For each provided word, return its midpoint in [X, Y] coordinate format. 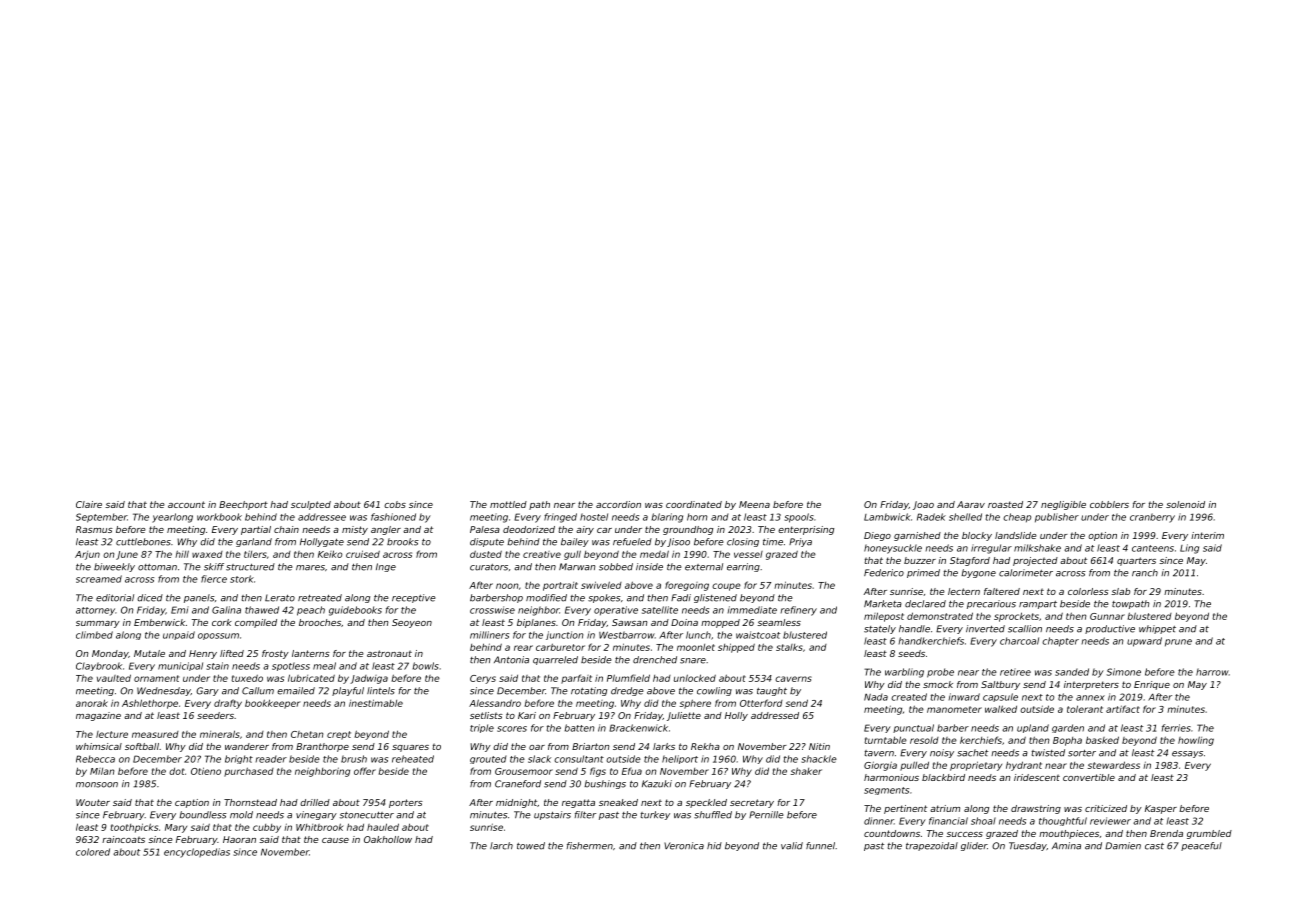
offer [365, 771]
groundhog [688, 530]
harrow [1212, 672]
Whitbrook [320, 827]
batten [579, 728]
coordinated [694, 504]
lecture [112, 734]
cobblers [1109, 504]
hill [182, 554]
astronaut [389, 653]
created [909, 697]
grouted [488, 759]
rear [523, 648]
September [101, 518]
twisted [1048, 753]
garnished [917, 536]
